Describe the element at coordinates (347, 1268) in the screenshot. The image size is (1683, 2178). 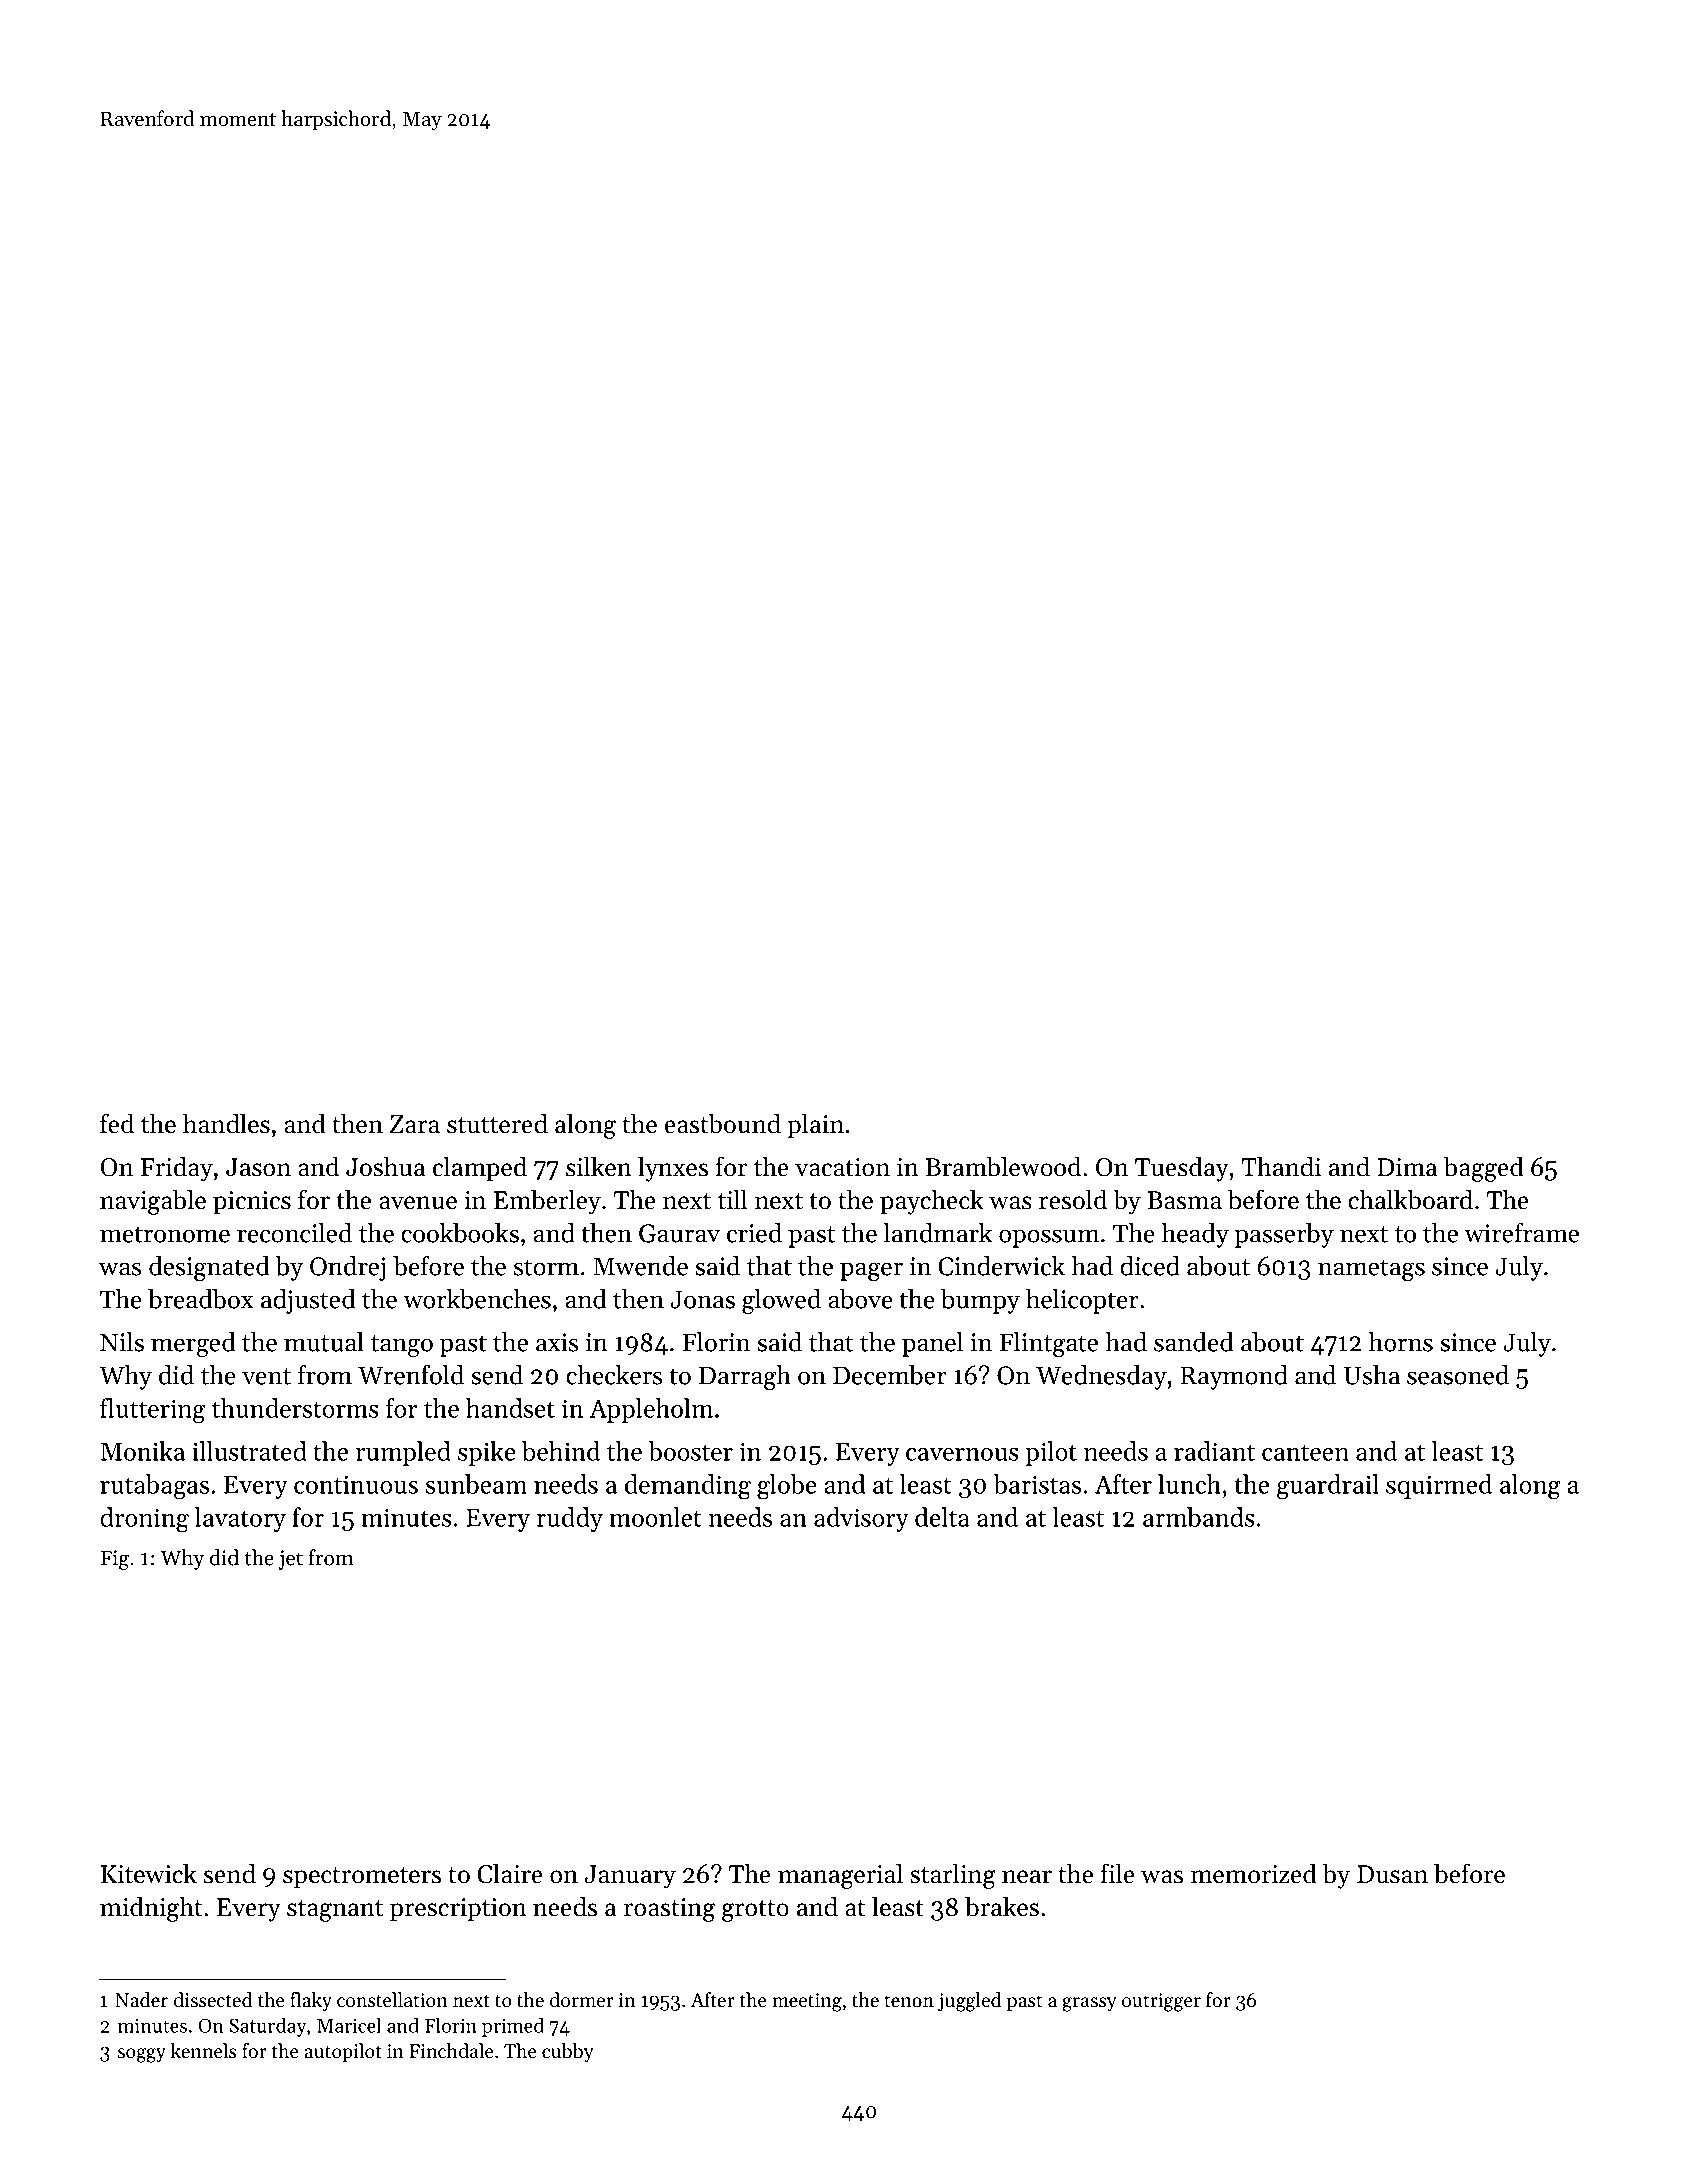
I see `Ondrej` at that location.
